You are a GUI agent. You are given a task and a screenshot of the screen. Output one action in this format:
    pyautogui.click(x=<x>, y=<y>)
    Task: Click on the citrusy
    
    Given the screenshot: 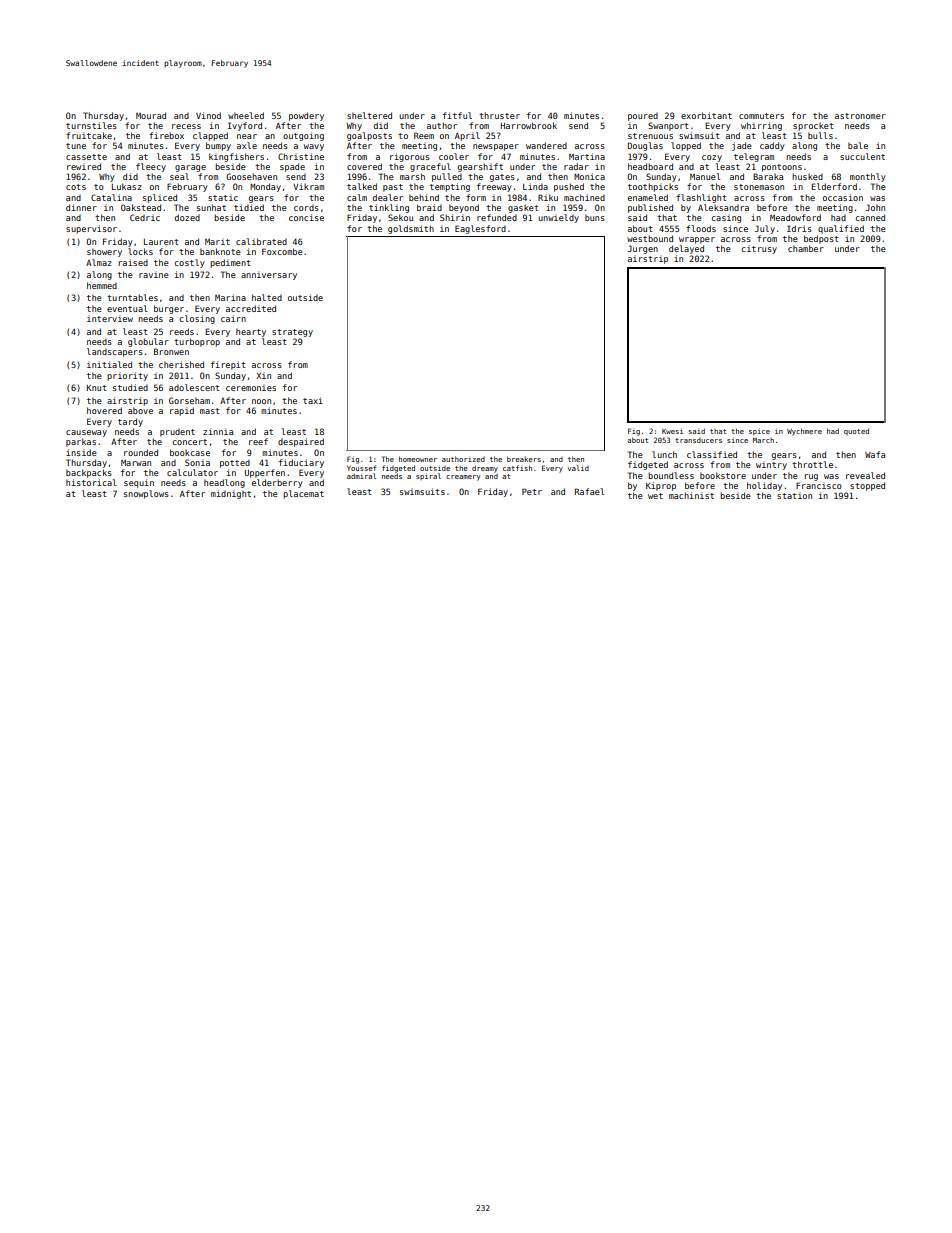 What is the action you would take?
    pyautogui.click(x=759, y=249)
